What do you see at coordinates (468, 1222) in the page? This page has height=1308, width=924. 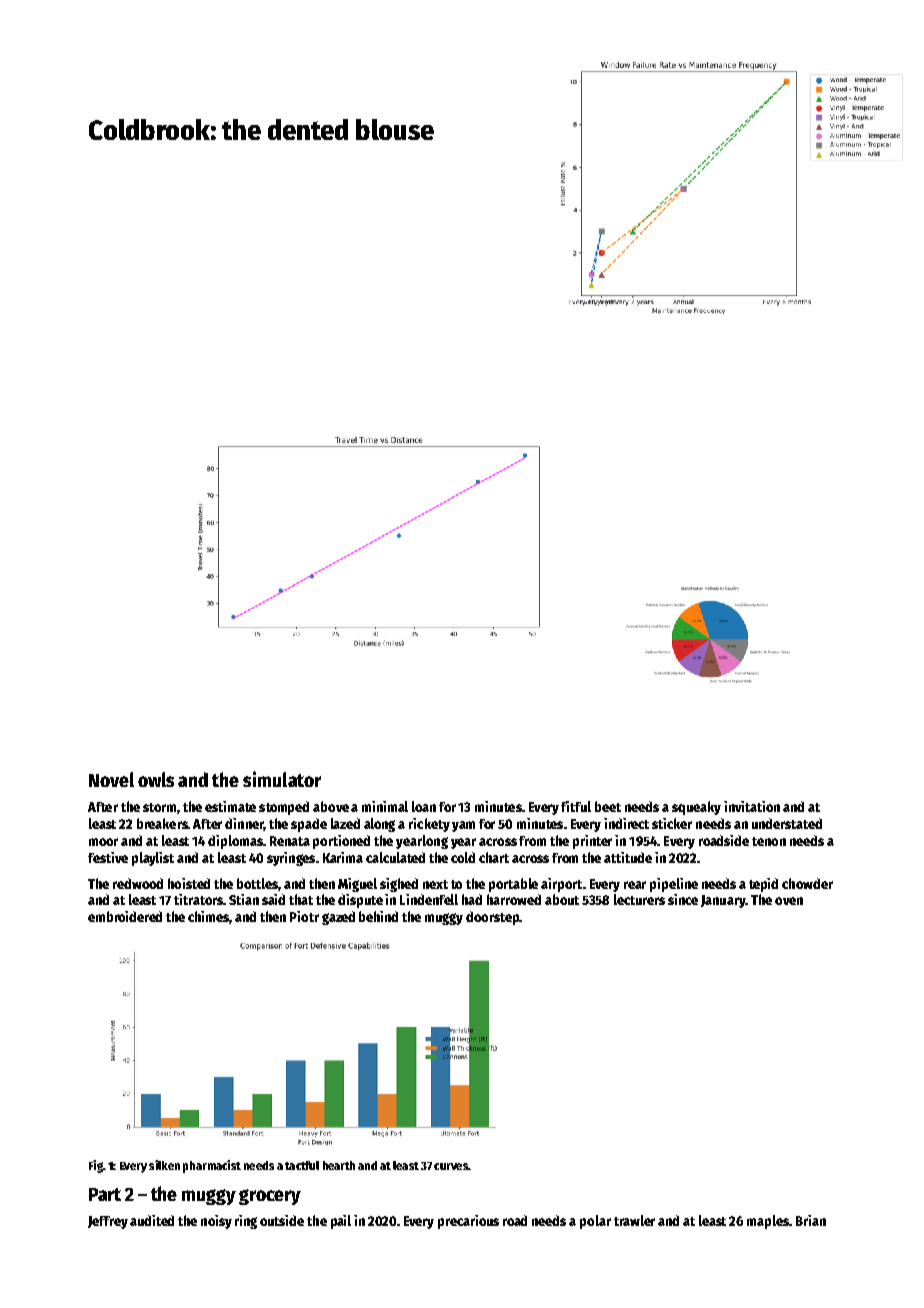 I see `precarious` at bounding box center [468, 1222].
